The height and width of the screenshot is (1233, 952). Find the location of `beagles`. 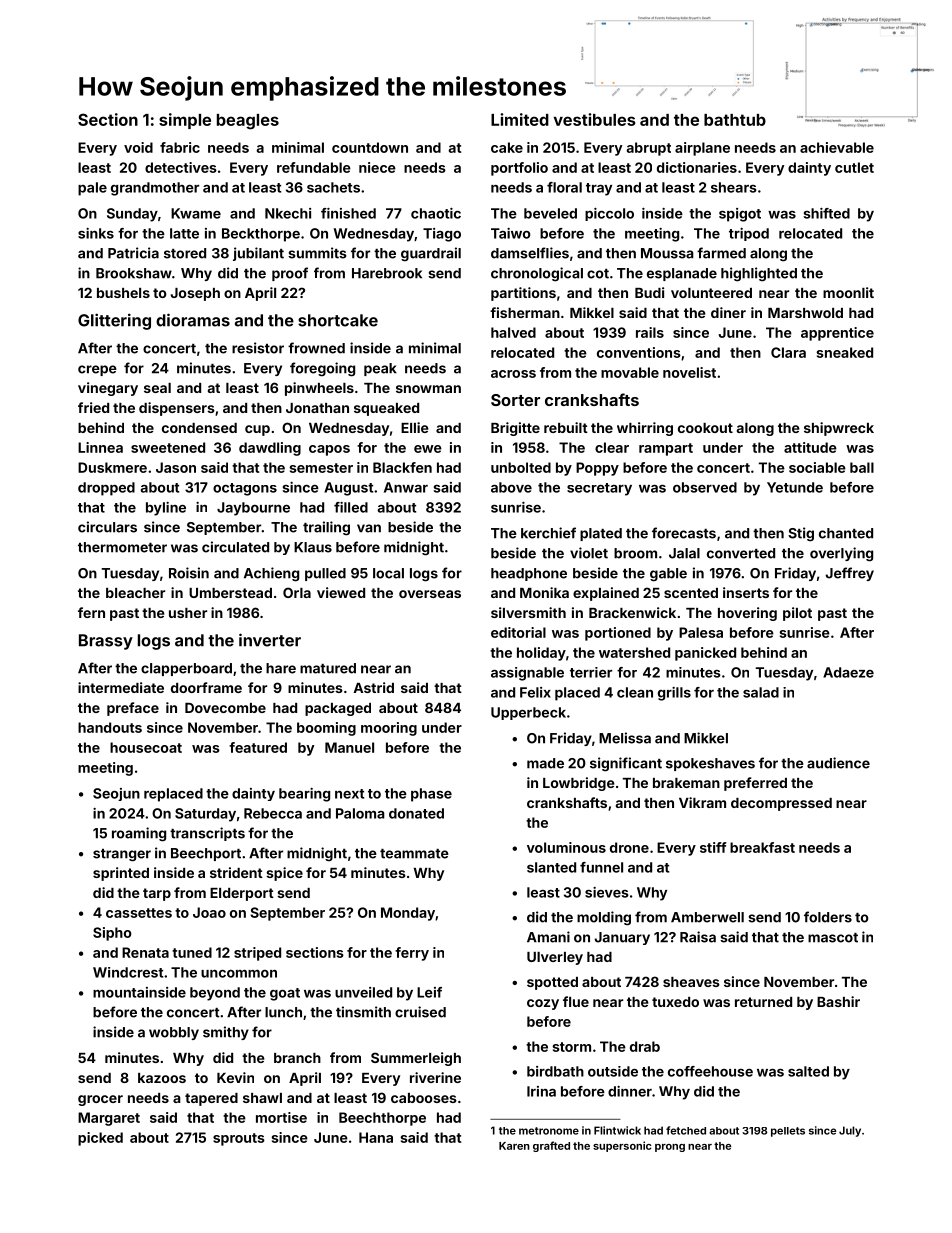

beagles is located at coordinates (248, 122).
